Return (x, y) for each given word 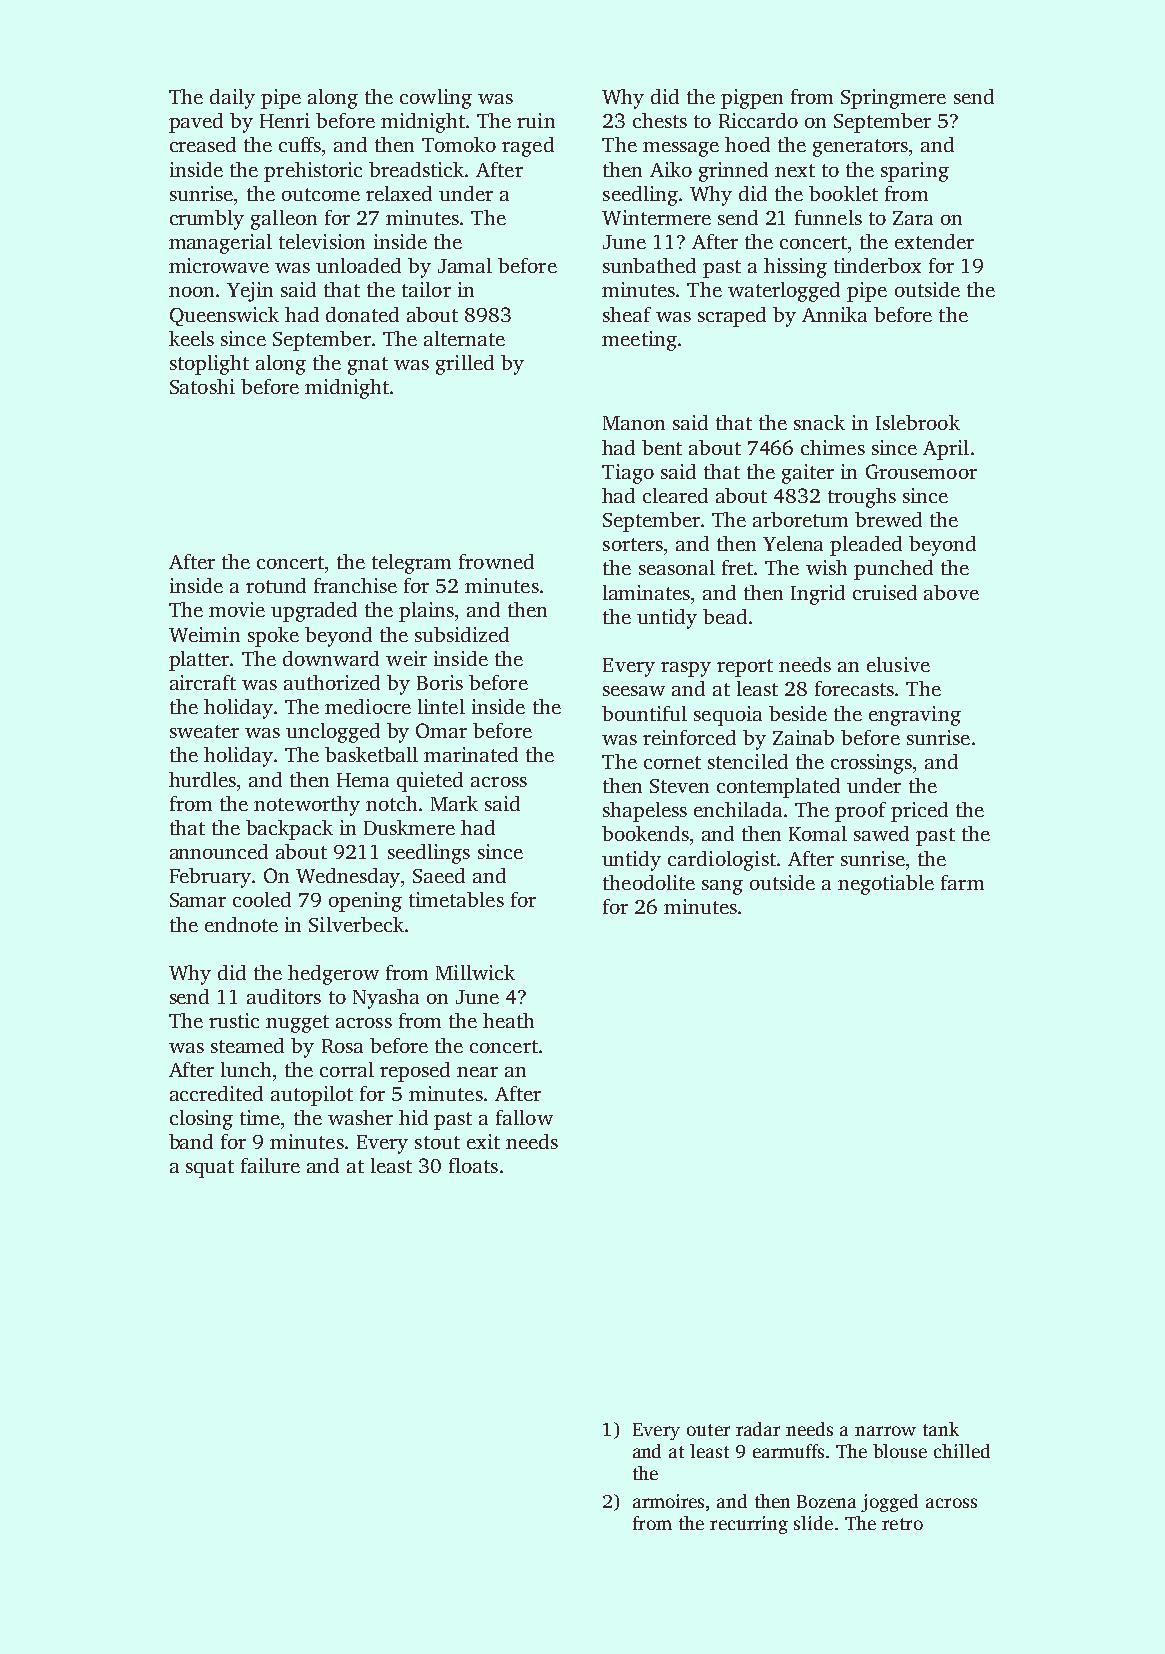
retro (902, 1524)
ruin (536, 120)
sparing (915, 172)
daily (232, 99)
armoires (668, 1501)
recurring (749, 1525)
